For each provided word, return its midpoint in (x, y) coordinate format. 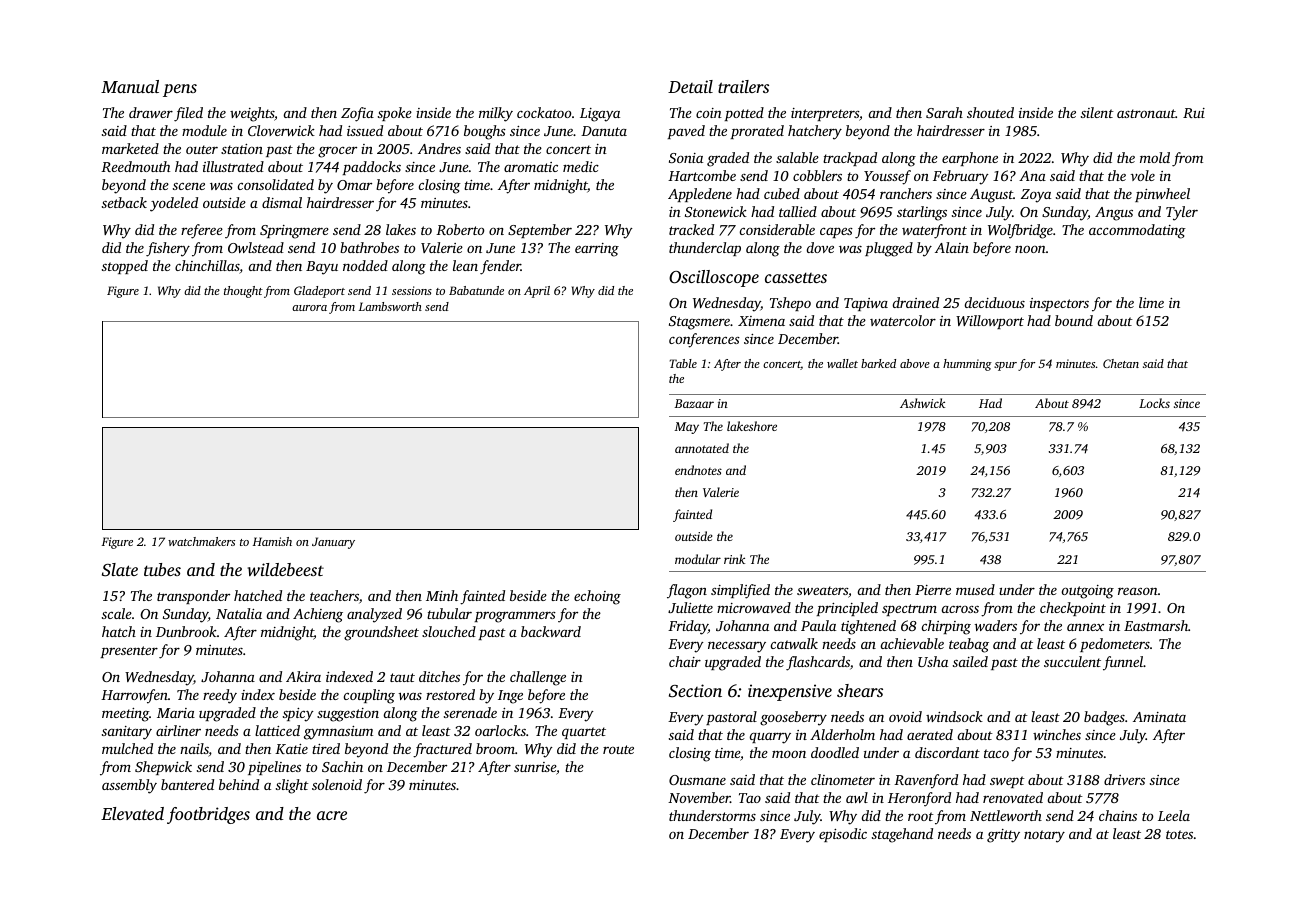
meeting (125, 715)
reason (1138, 591)
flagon (687, 591)
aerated (930, 734)
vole (1143, 175)
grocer (337, 152)
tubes (162, 569)
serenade (470, 712)
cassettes (796, 277)
